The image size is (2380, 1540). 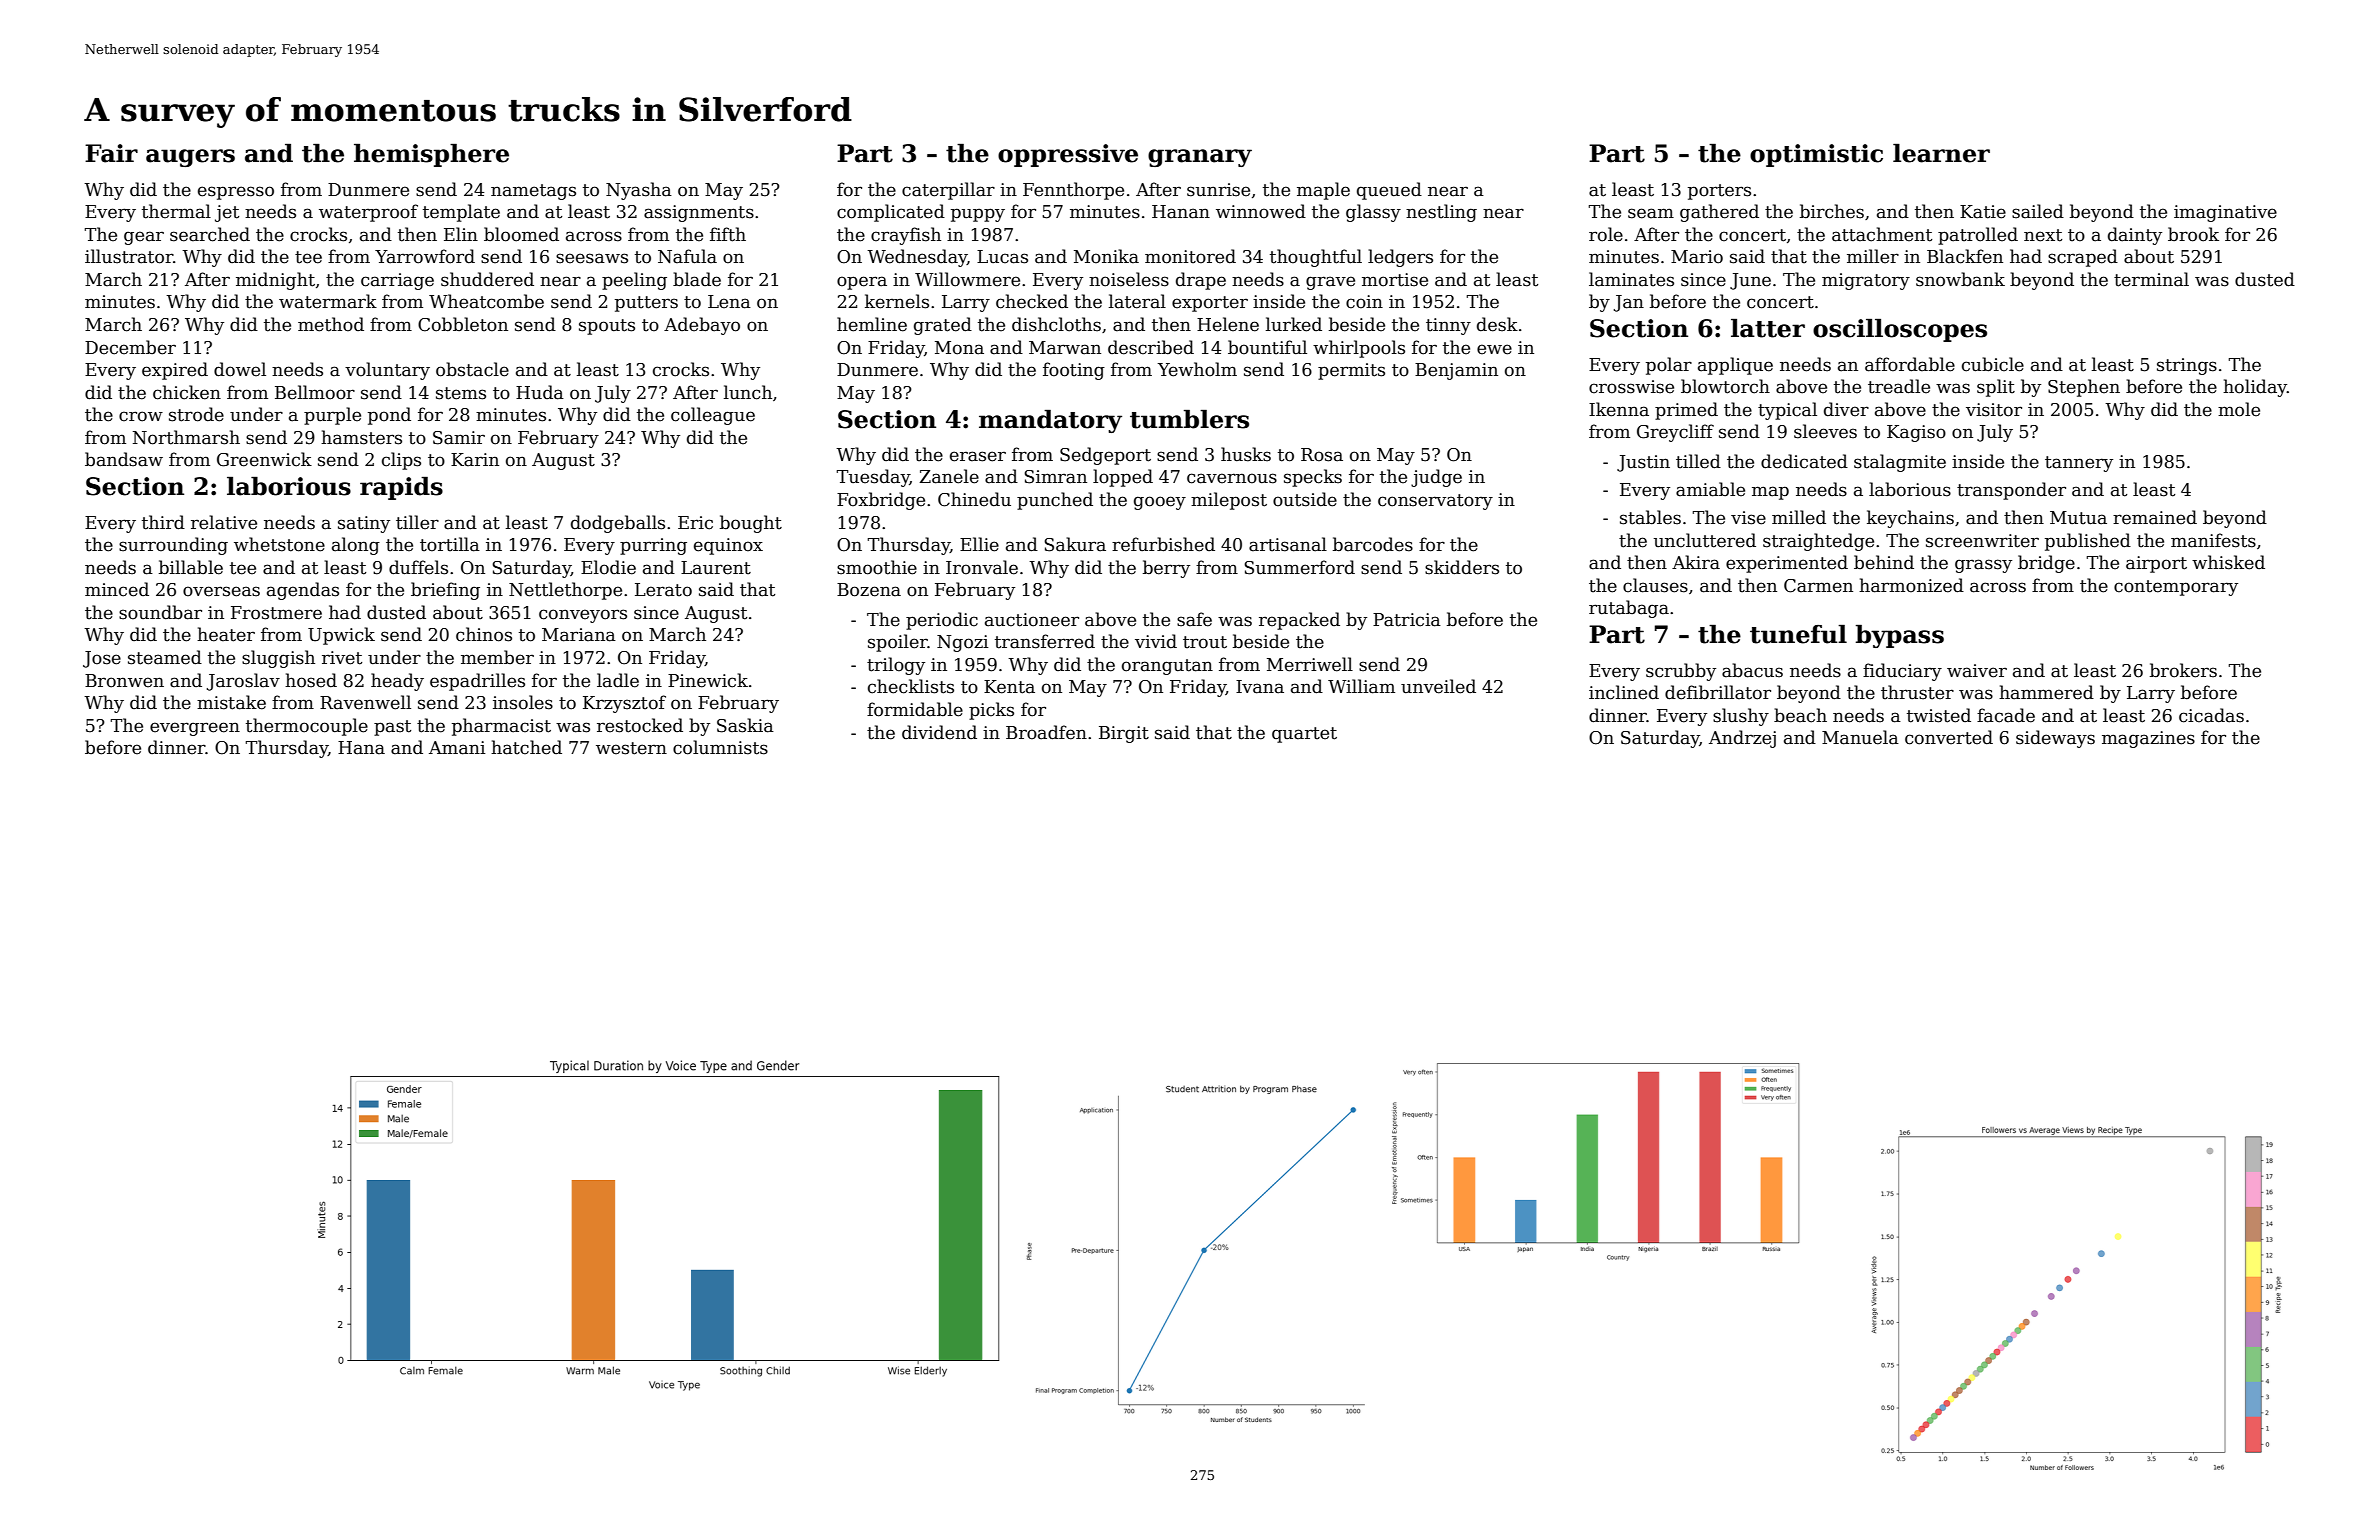 What do you see at coordinates (1304, 735) in the document?
I see `quartet` at bounding box center [1304, 735].
